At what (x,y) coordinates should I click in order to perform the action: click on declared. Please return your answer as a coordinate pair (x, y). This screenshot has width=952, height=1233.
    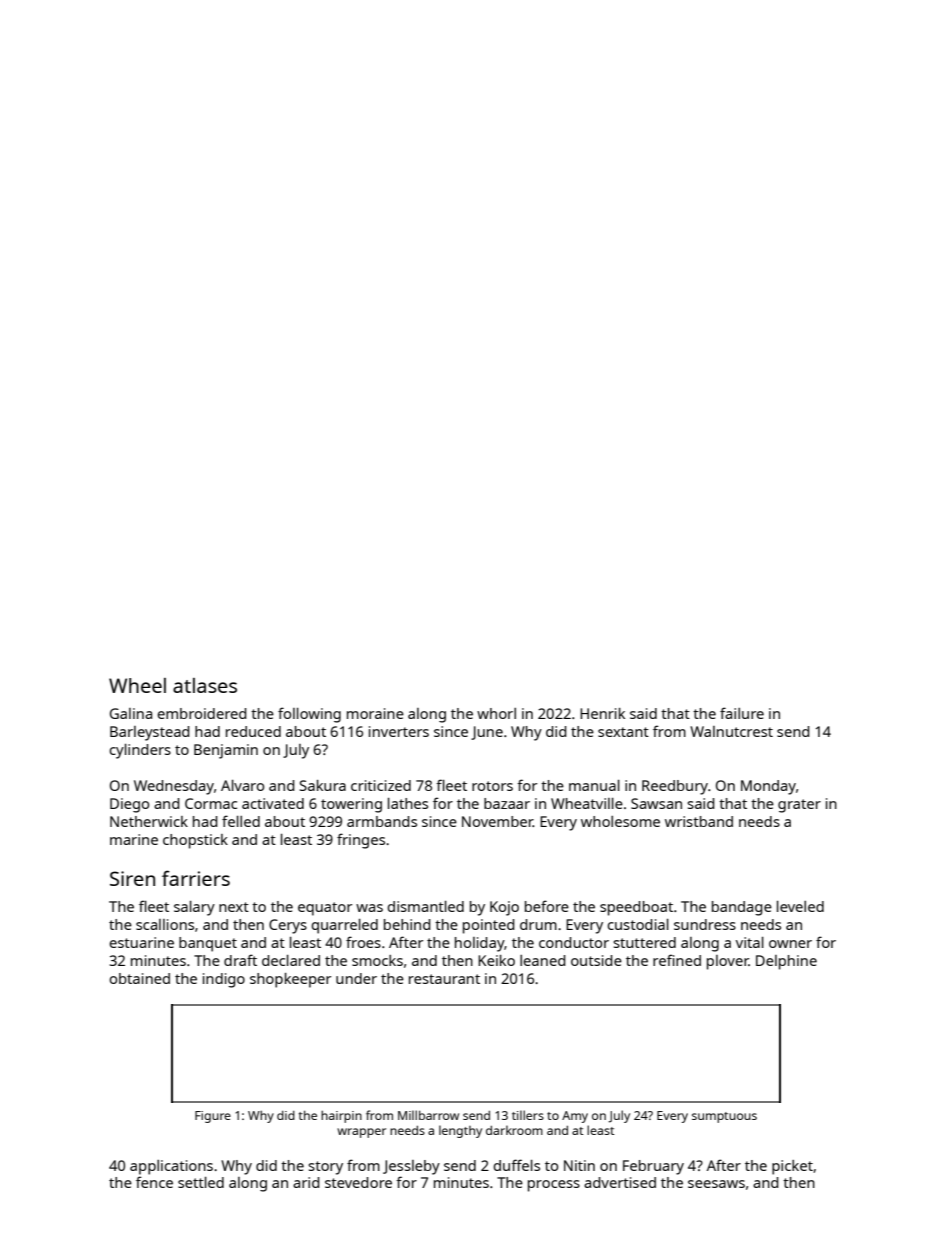
    Looking at the image, I should click on (291, 960).
